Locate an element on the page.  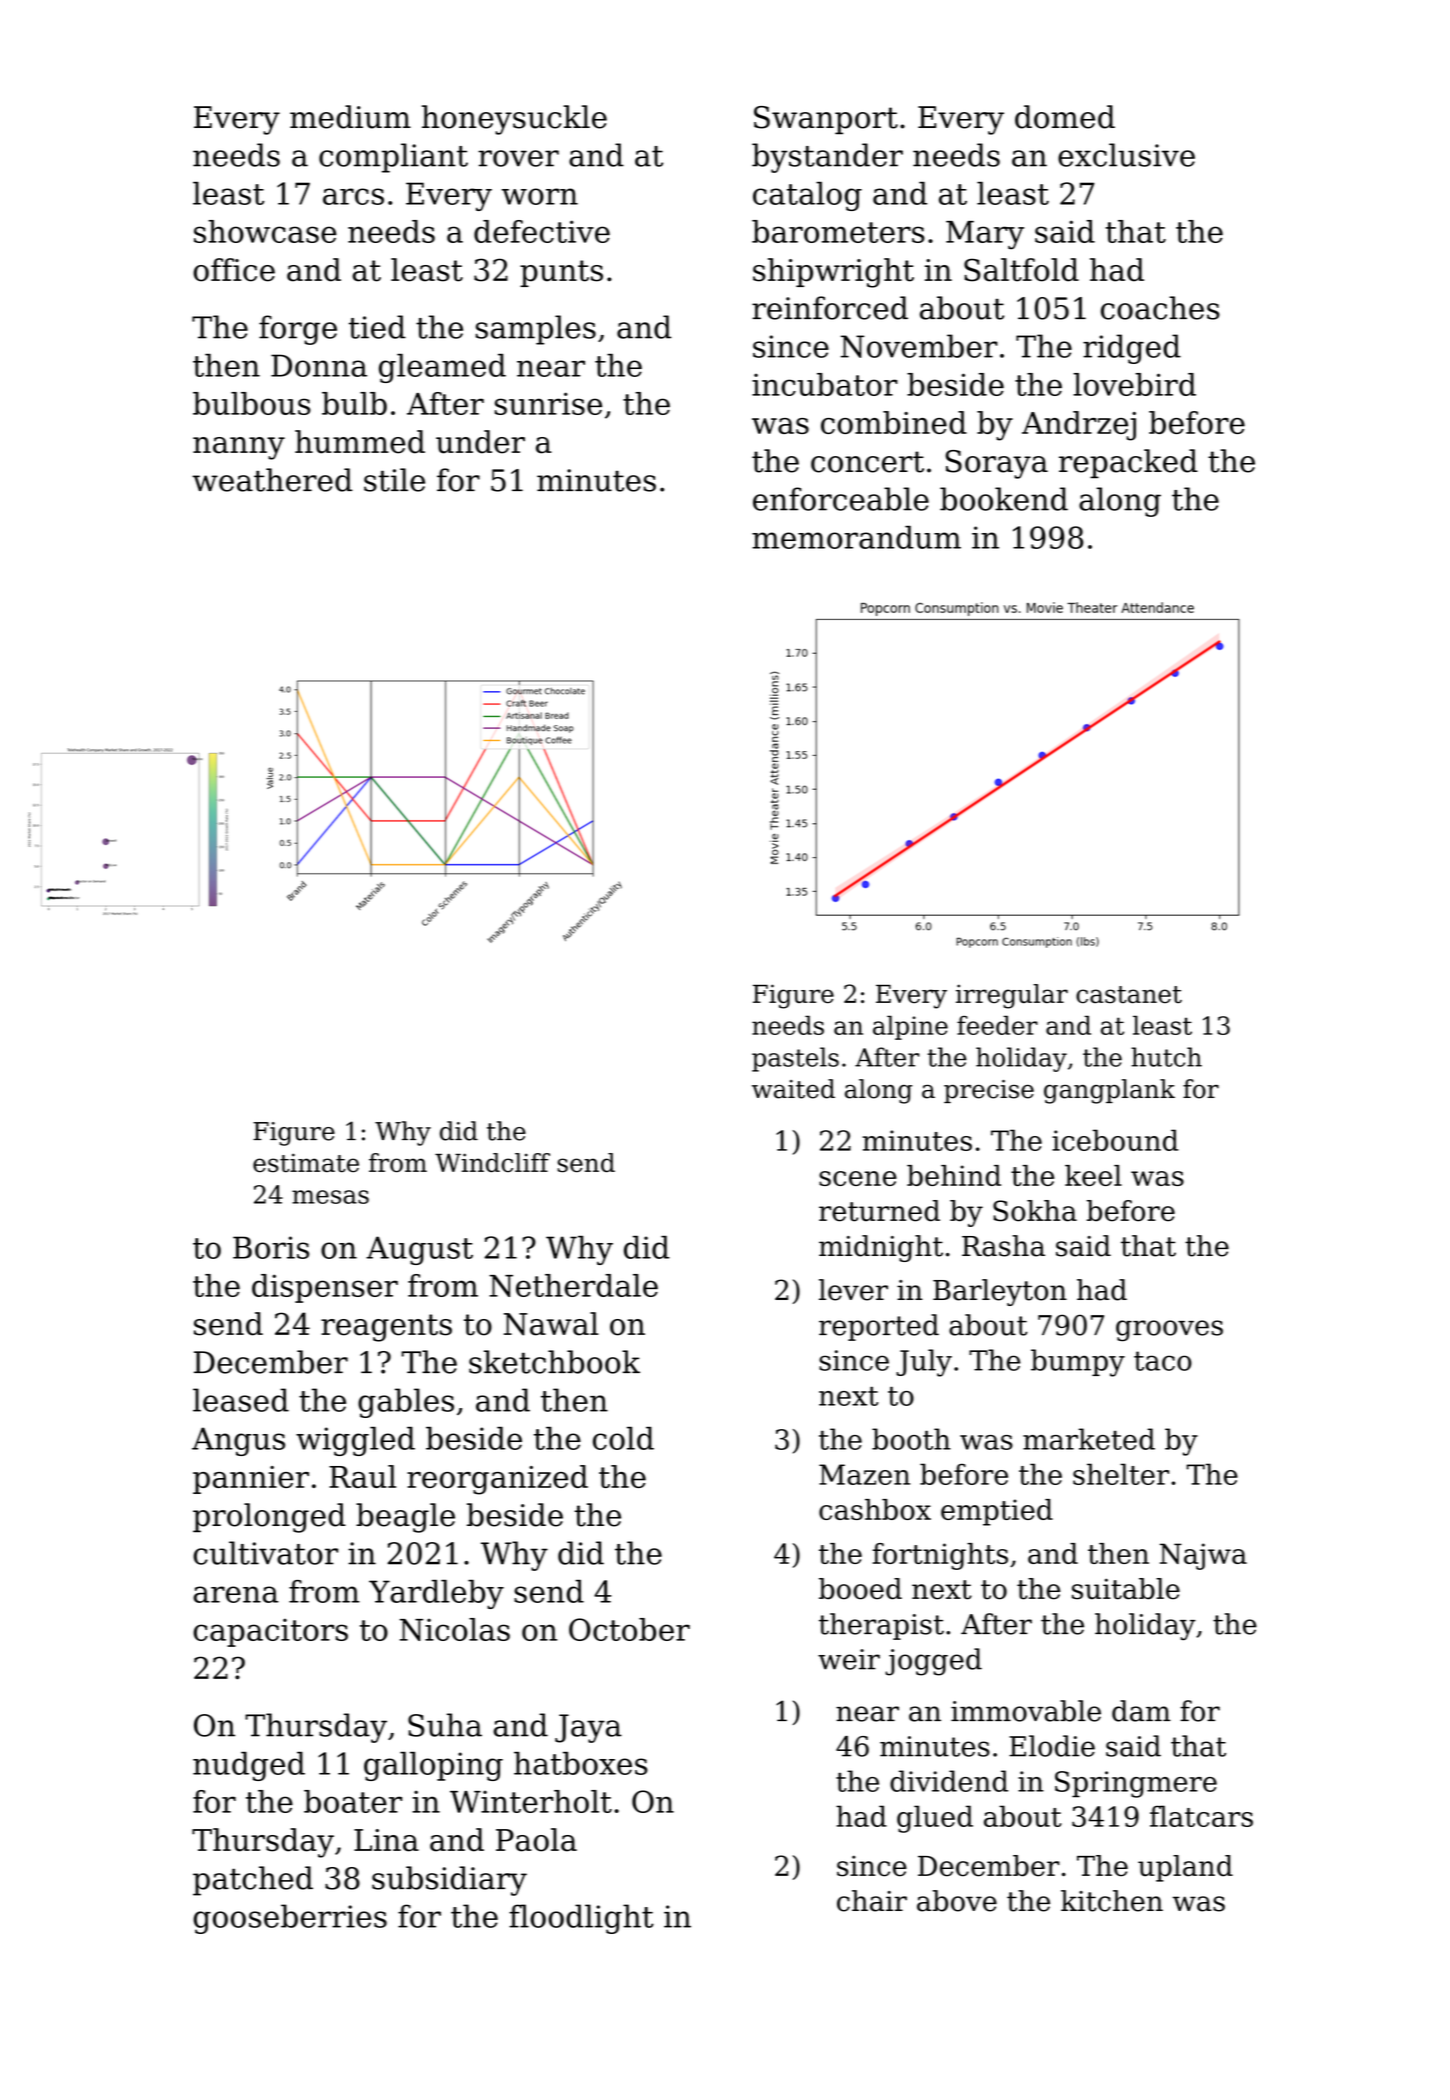
shipwright is located at coordinates (833, 273).
